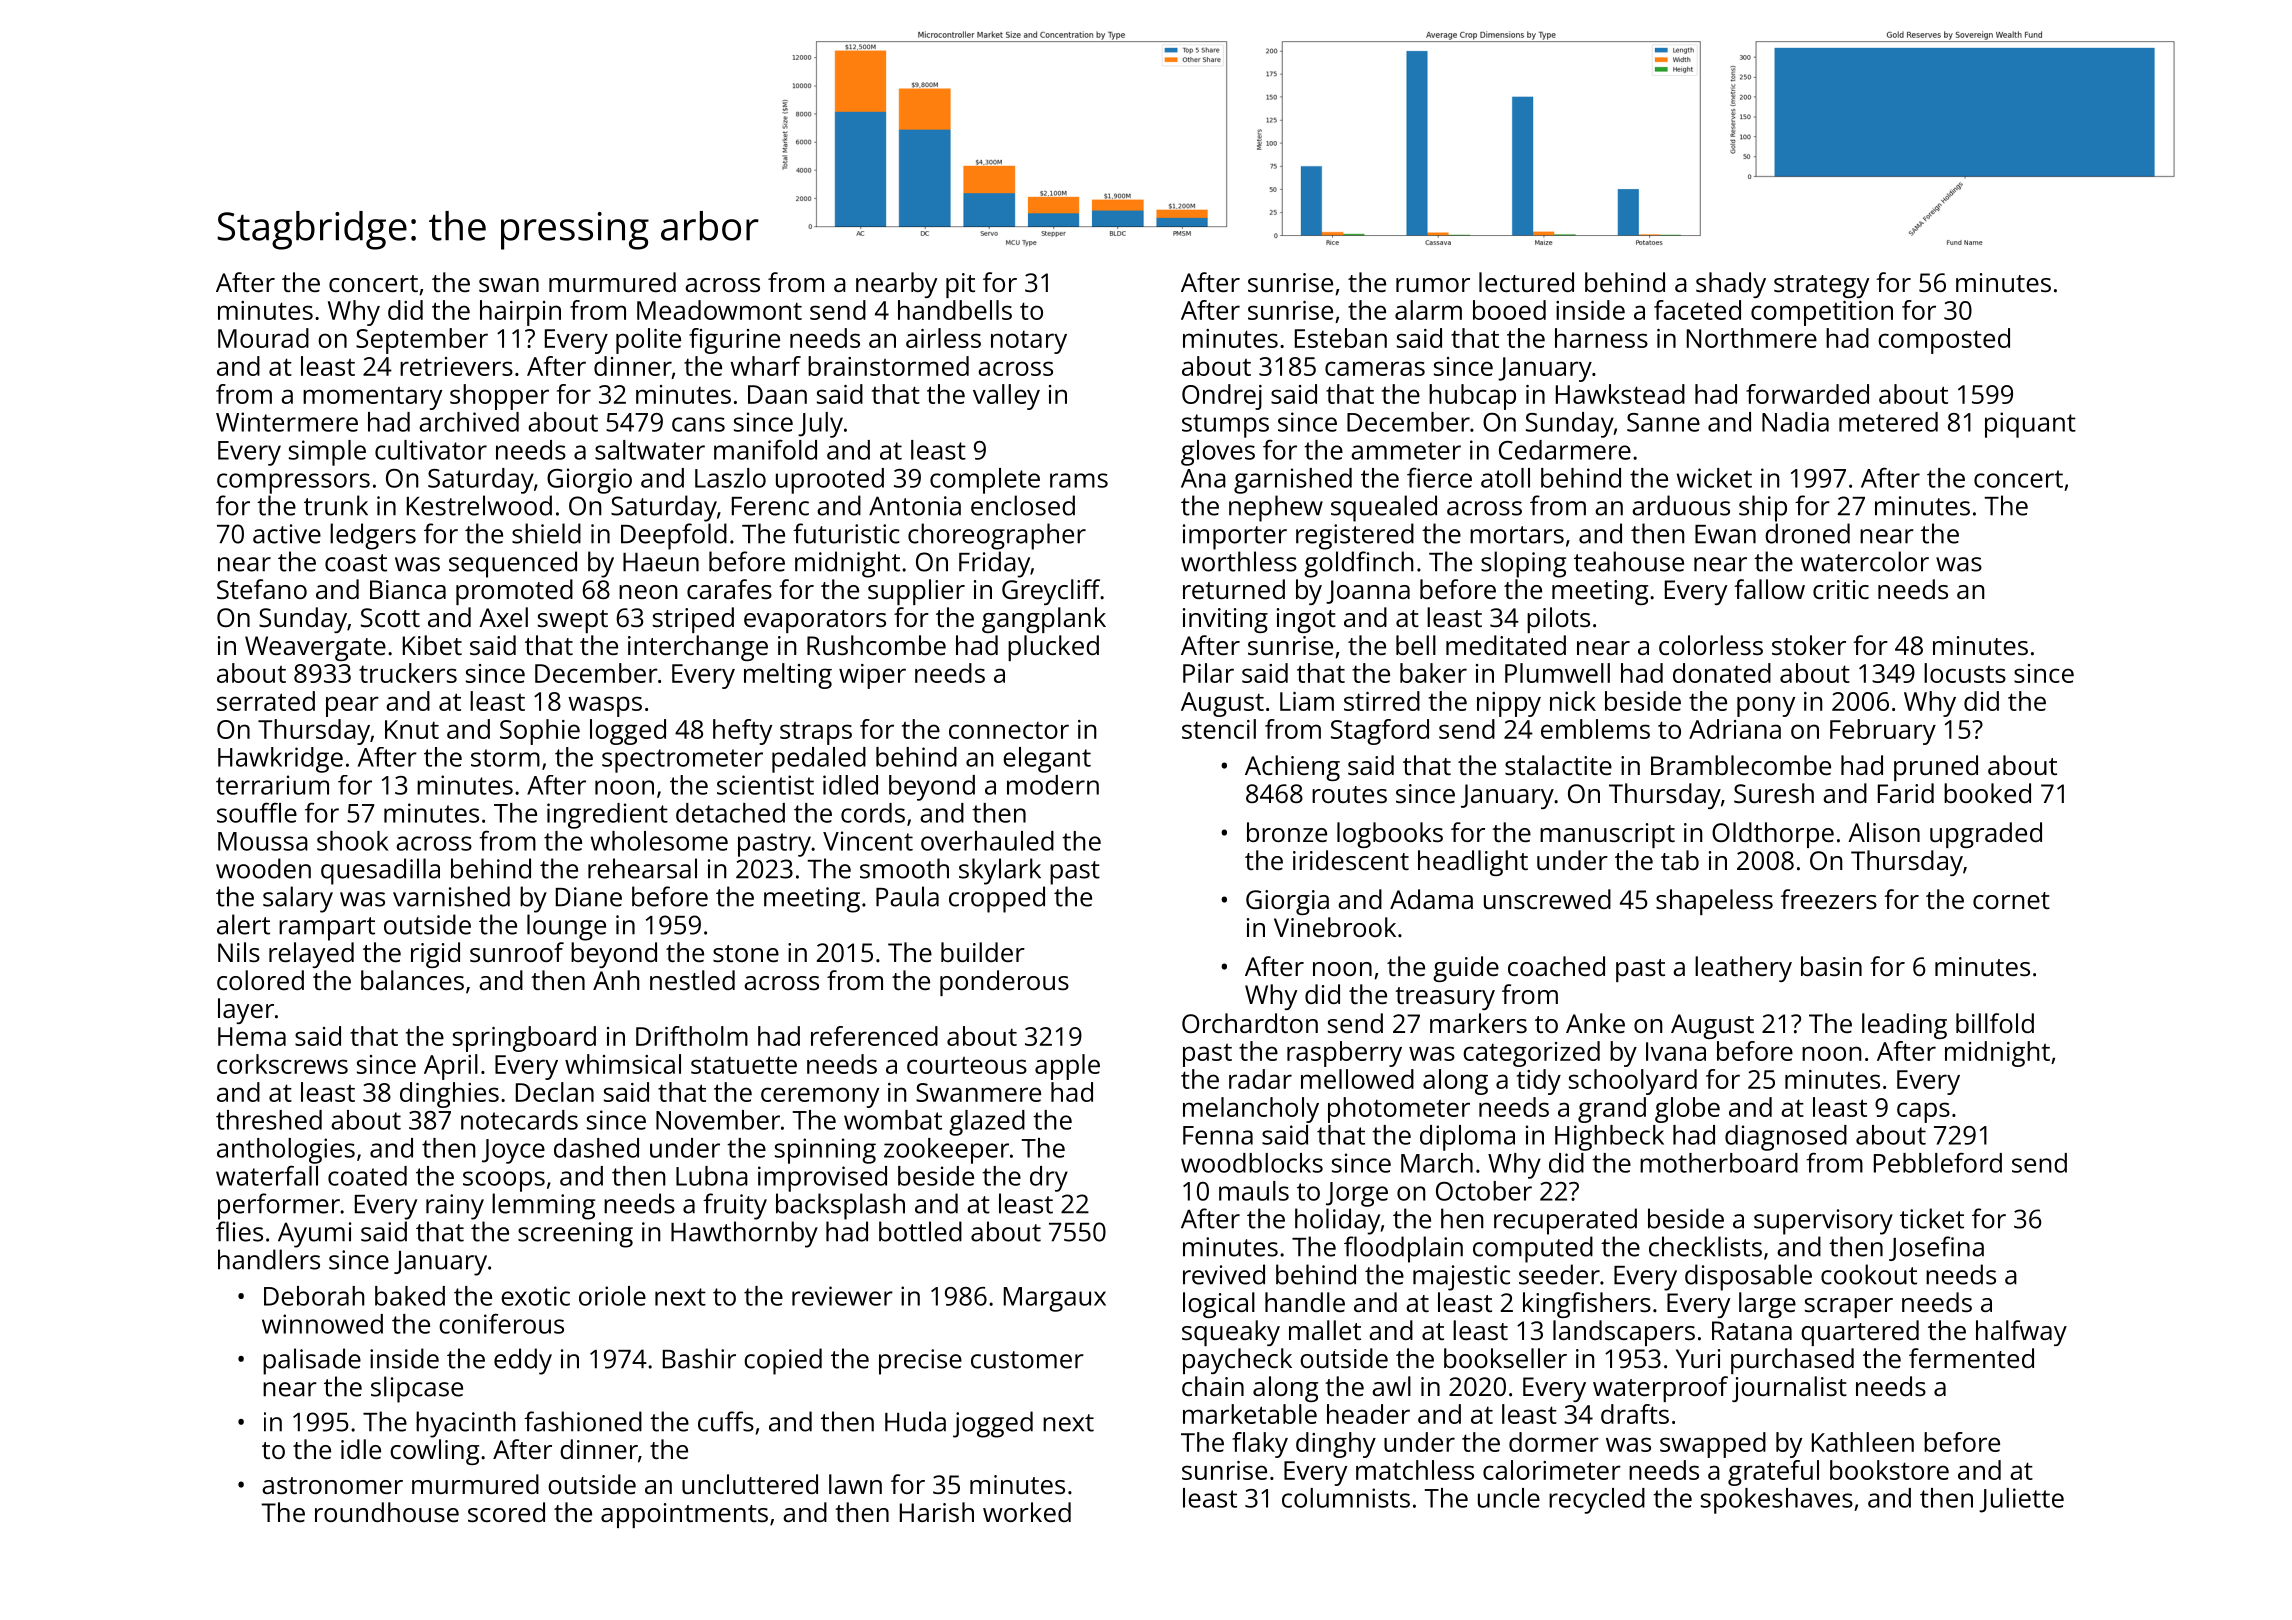 The width and height of the image is (2292, 1620). Describe the element at coordinates (2030, 425) in the image. I see `piquant` at that location.
